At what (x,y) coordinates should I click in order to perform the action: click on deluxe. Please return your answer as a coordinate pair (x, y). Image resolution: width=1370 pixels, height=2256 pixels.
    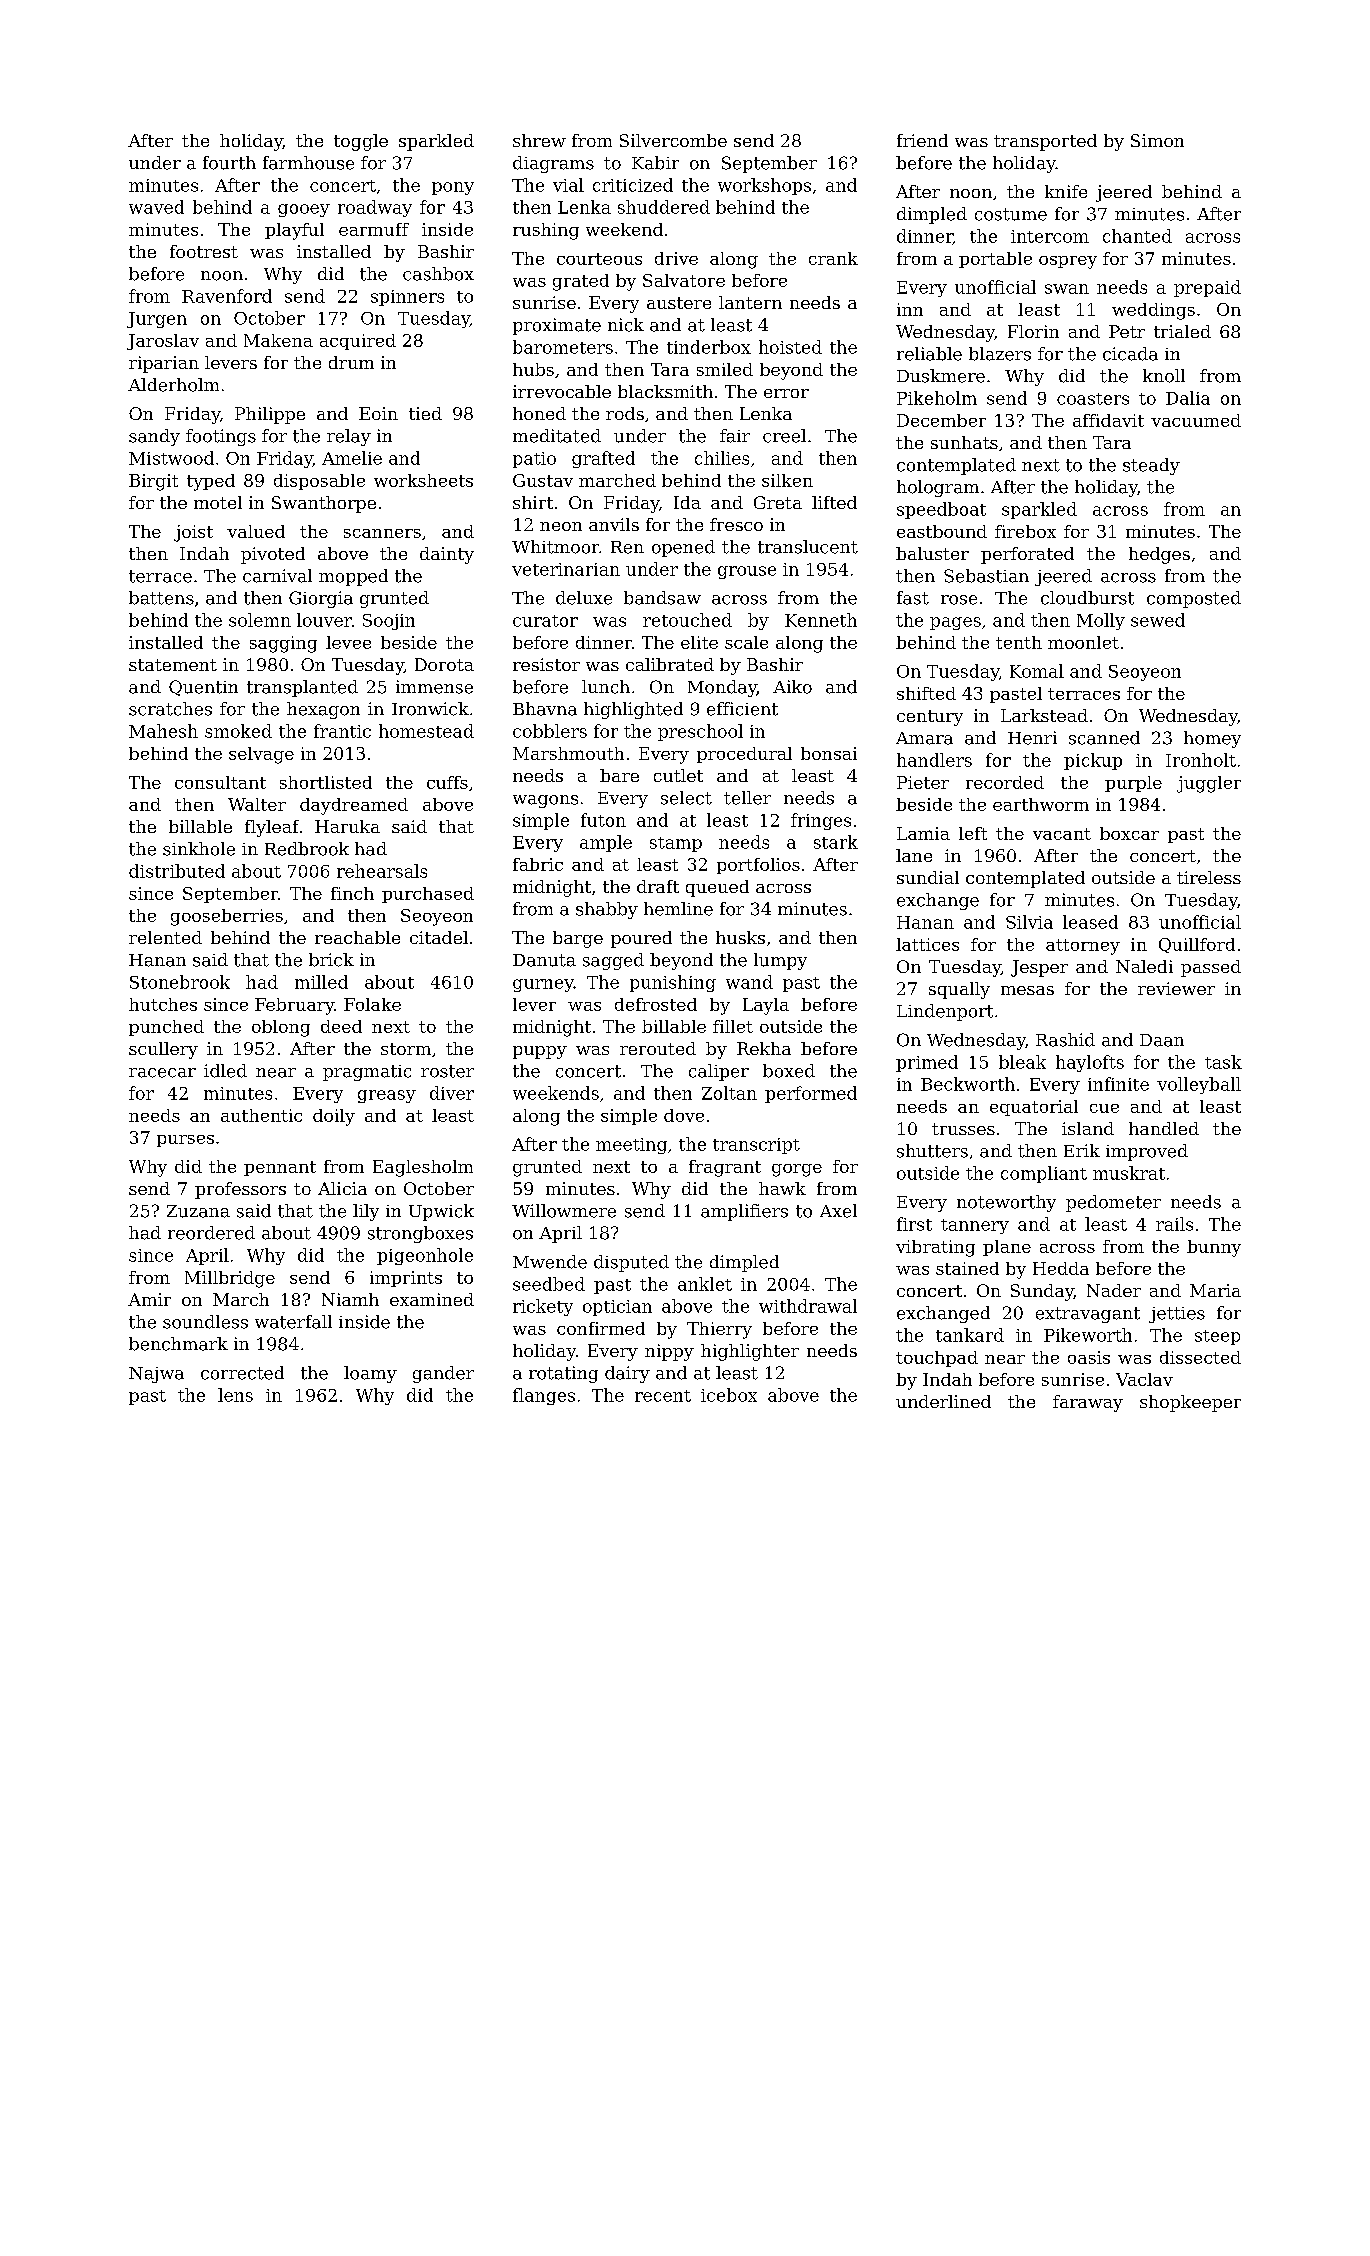
    Looking at the image, I should click on (584, 598).
